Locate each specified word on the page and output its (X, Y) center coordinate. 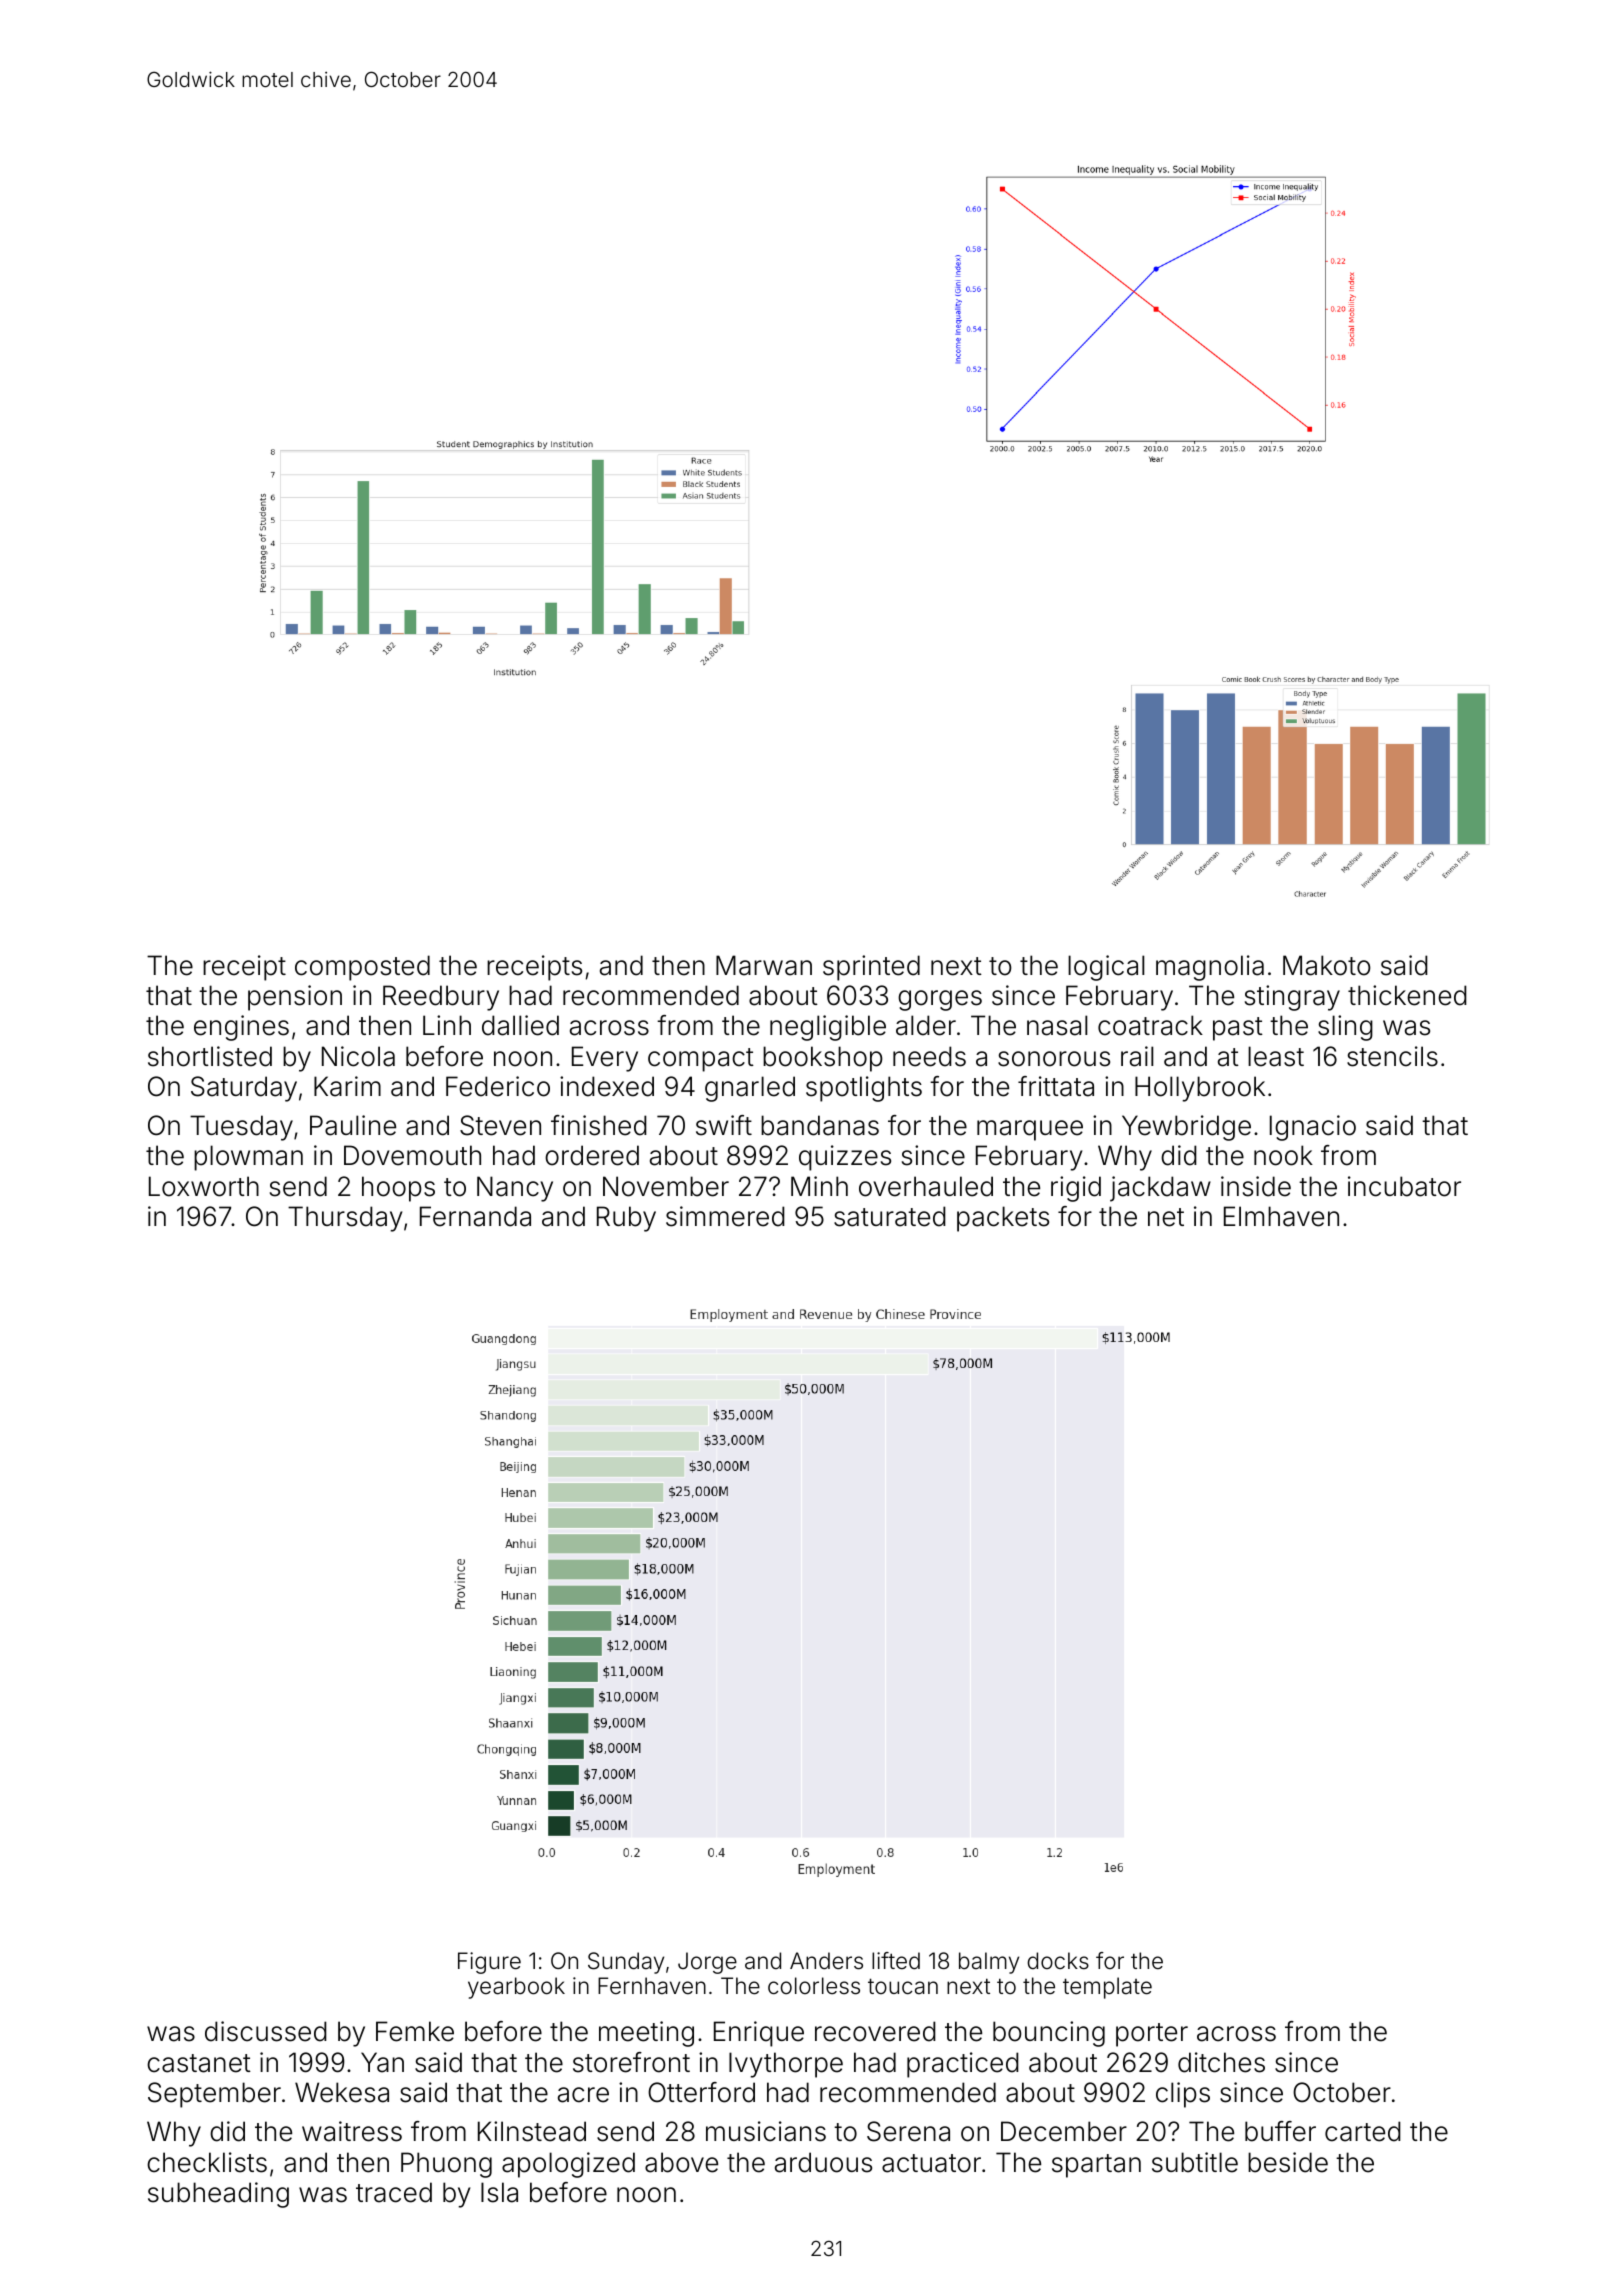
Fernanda (475, 1216)
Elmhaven (1281, 1216)
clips (1183, 2095)
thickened (1407, 995)
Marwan (764, 965)
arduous (823, 2162)
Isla (499, 2192)
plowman (248, 1158)
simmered (725, 1216)
